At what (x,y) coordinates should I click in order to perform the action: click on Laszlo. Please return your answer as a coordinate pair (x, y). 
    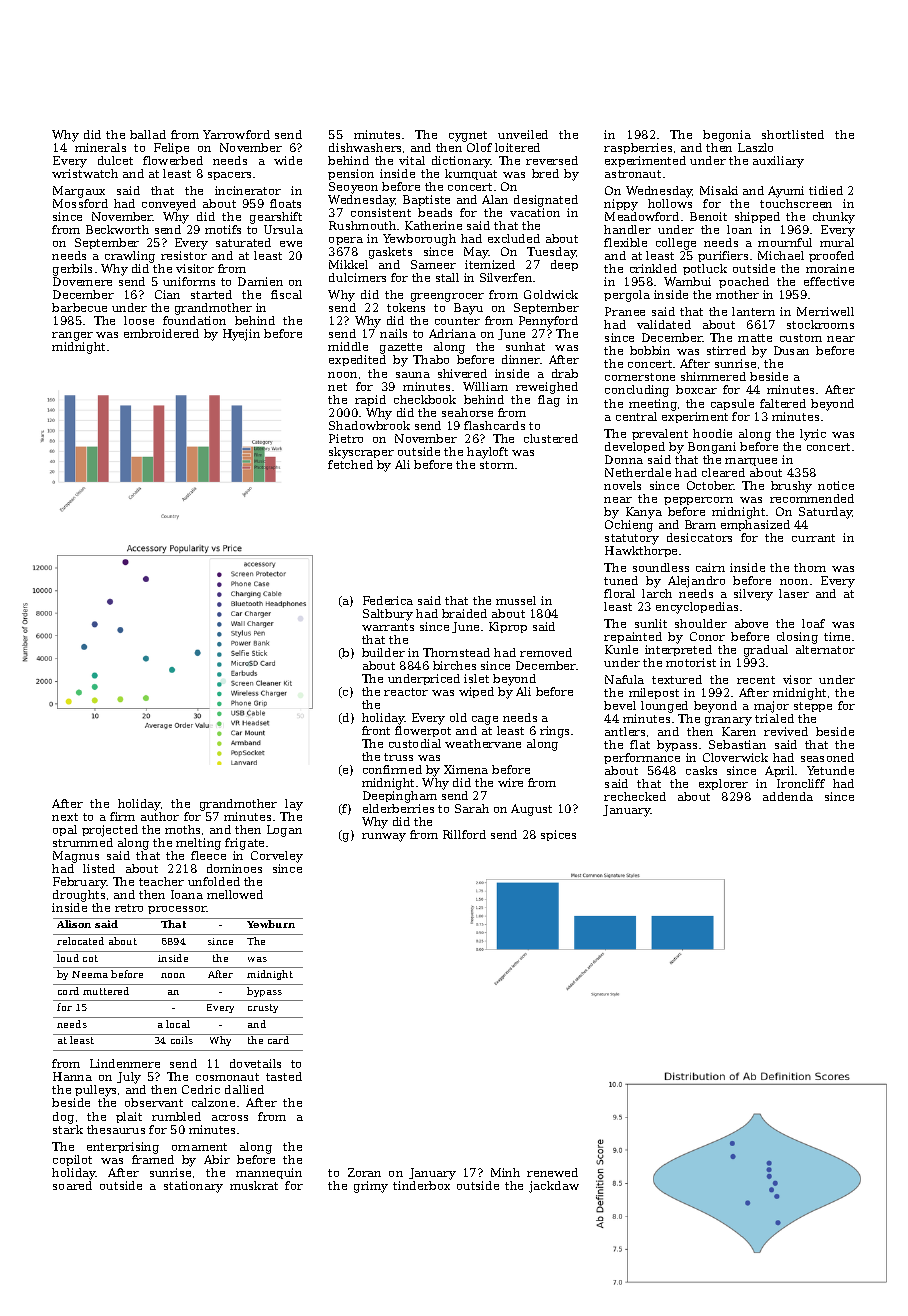
    Looking at the image, I should click on (755, 147).
